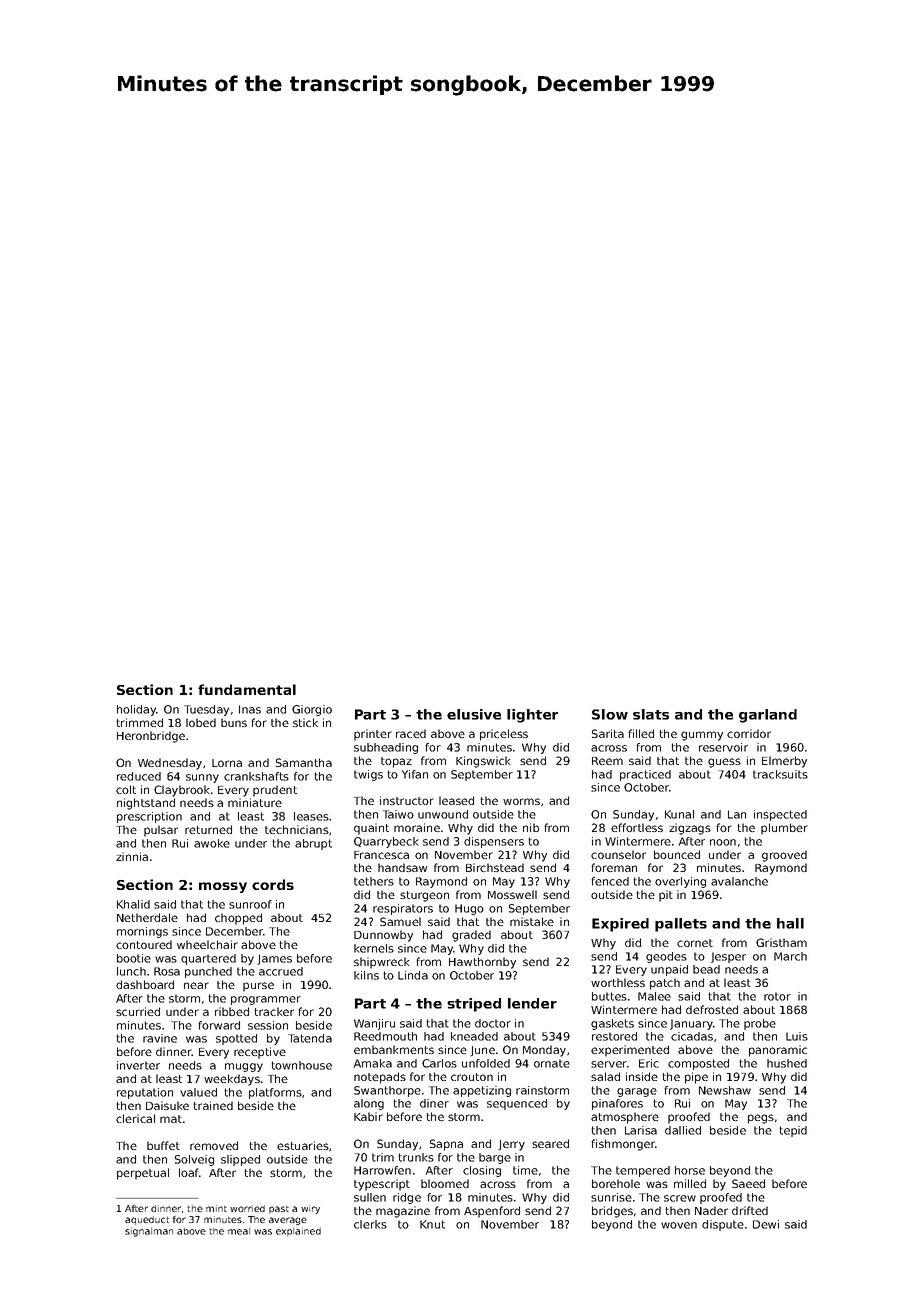 The width and height of the page is (924, 1308). What do you see at coordinates (610, 714) in the page?
I see `Slow` at bounding box center [610, 714].
